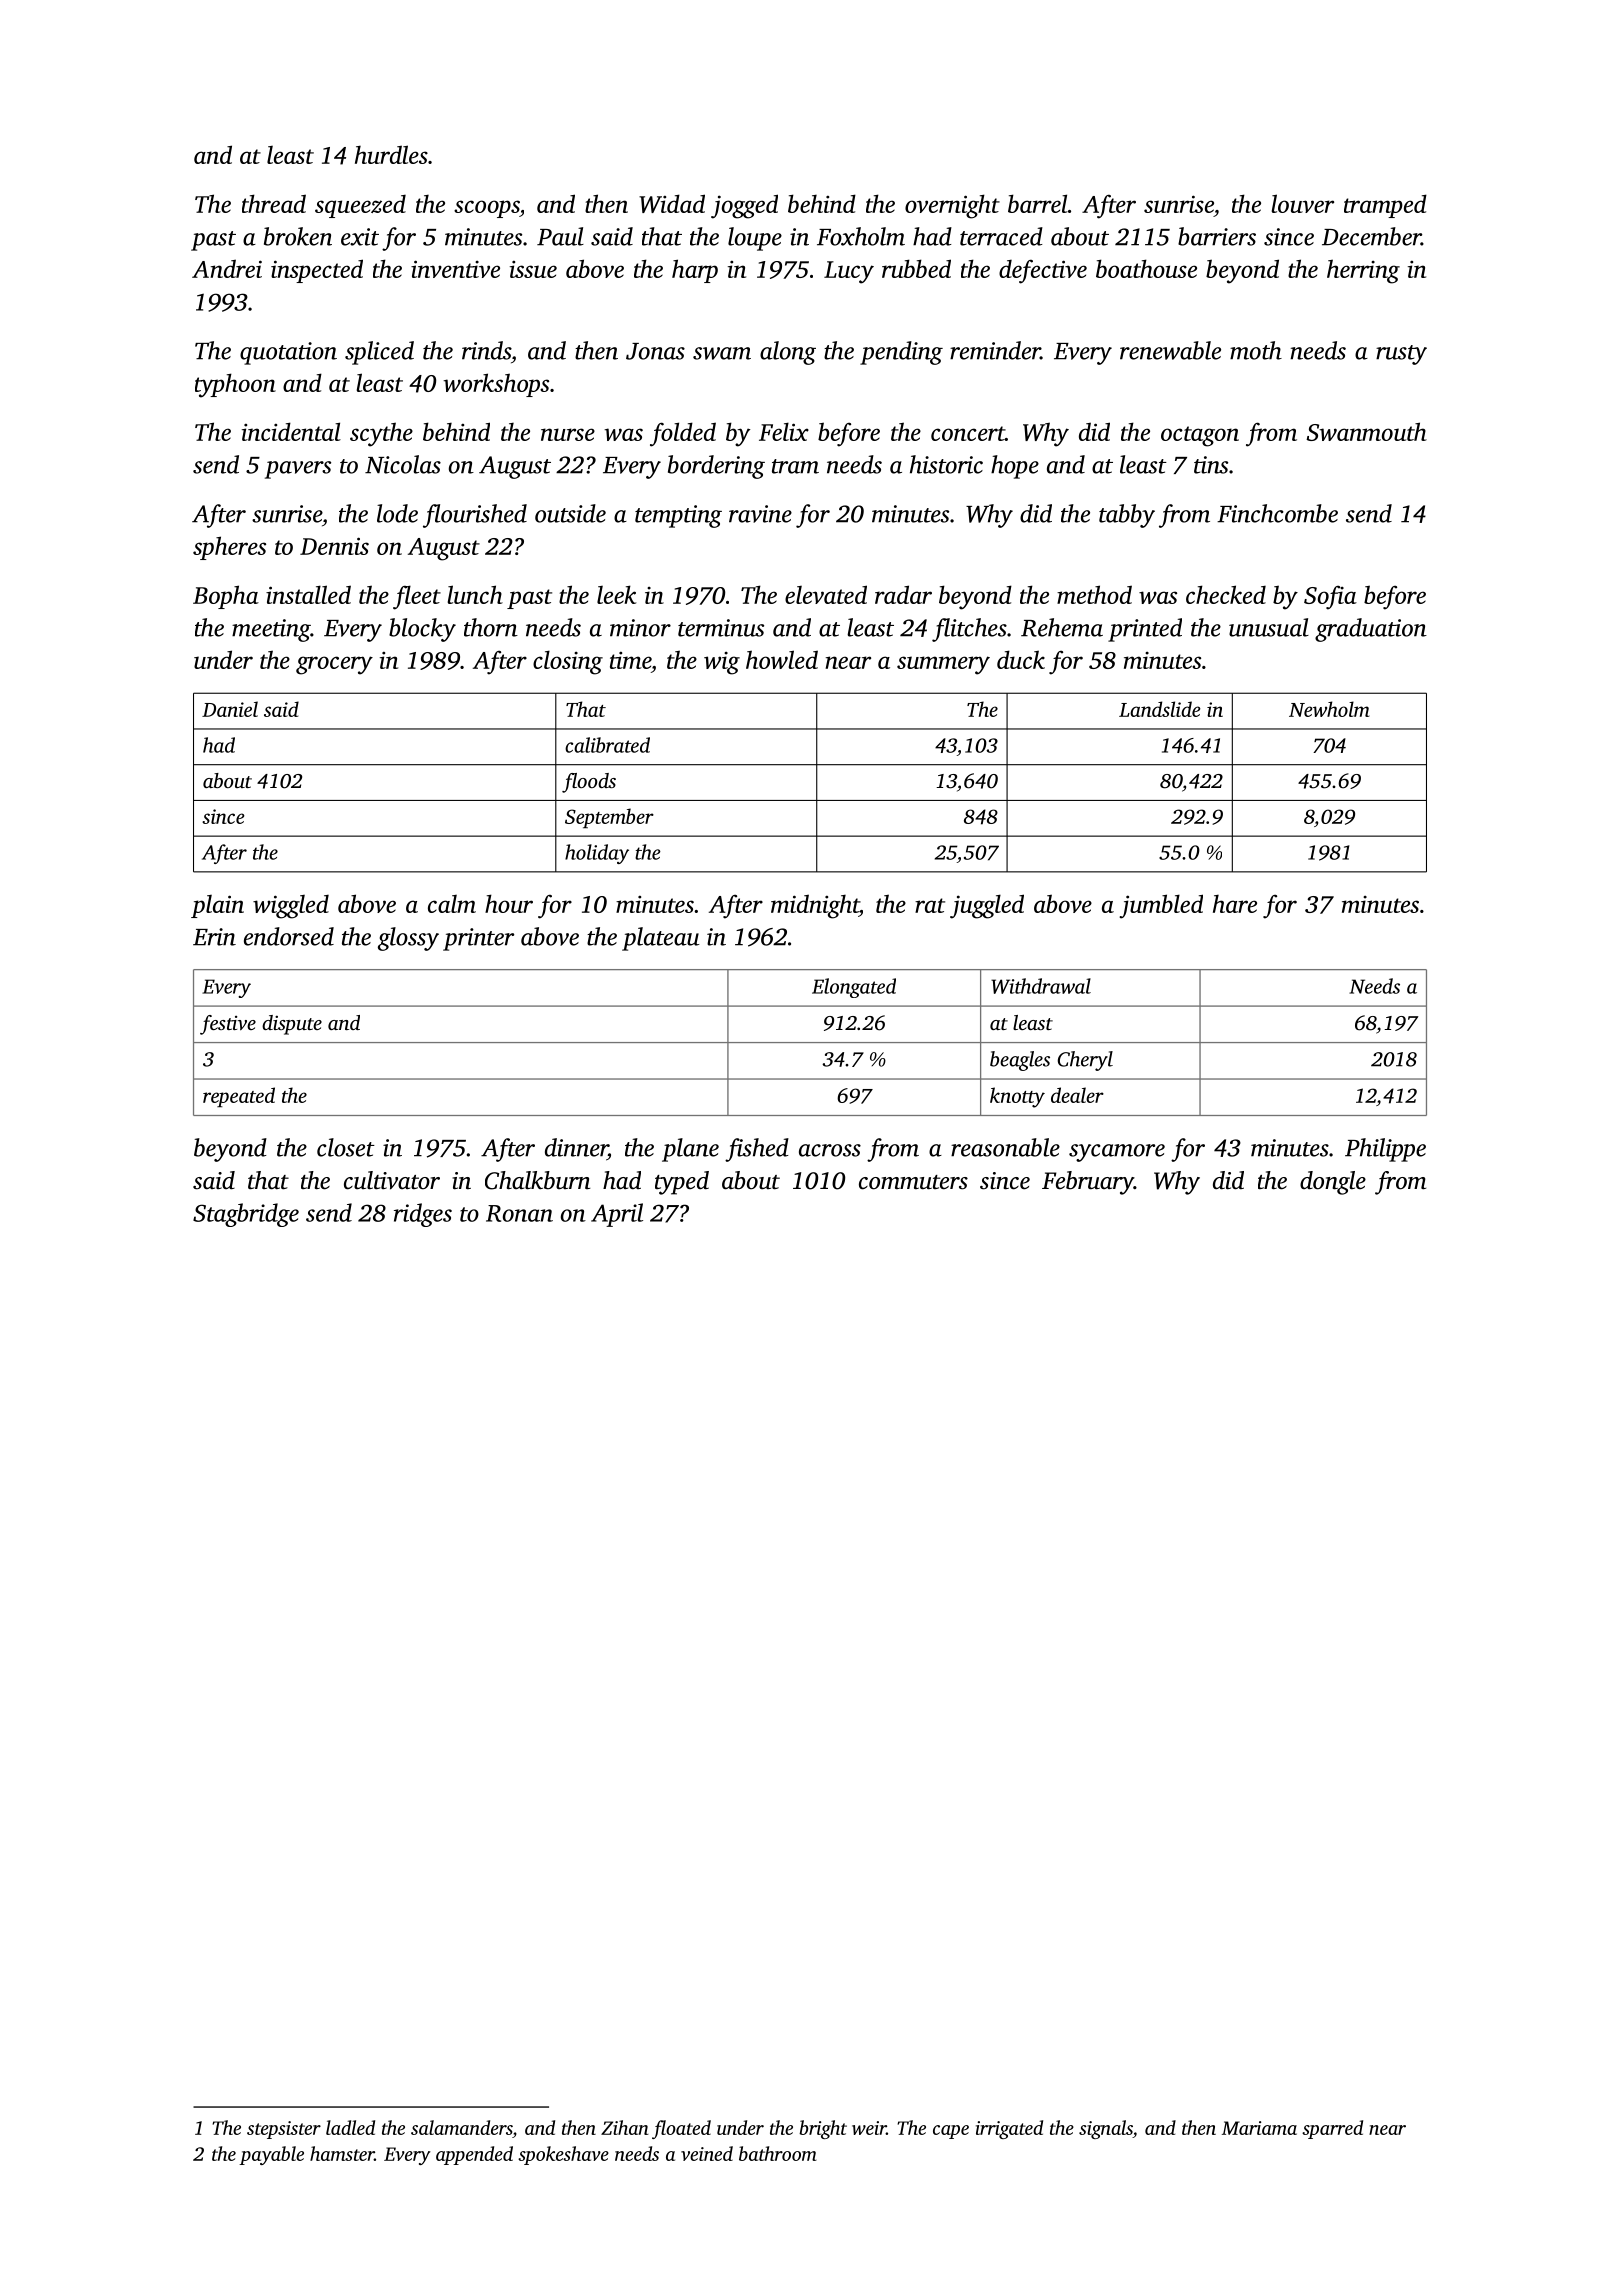 This page has height=2292, width=1620. What do you see at coordinates (869, 2128) in the page?
I see `weir` at bounding box center [869, 2128].
